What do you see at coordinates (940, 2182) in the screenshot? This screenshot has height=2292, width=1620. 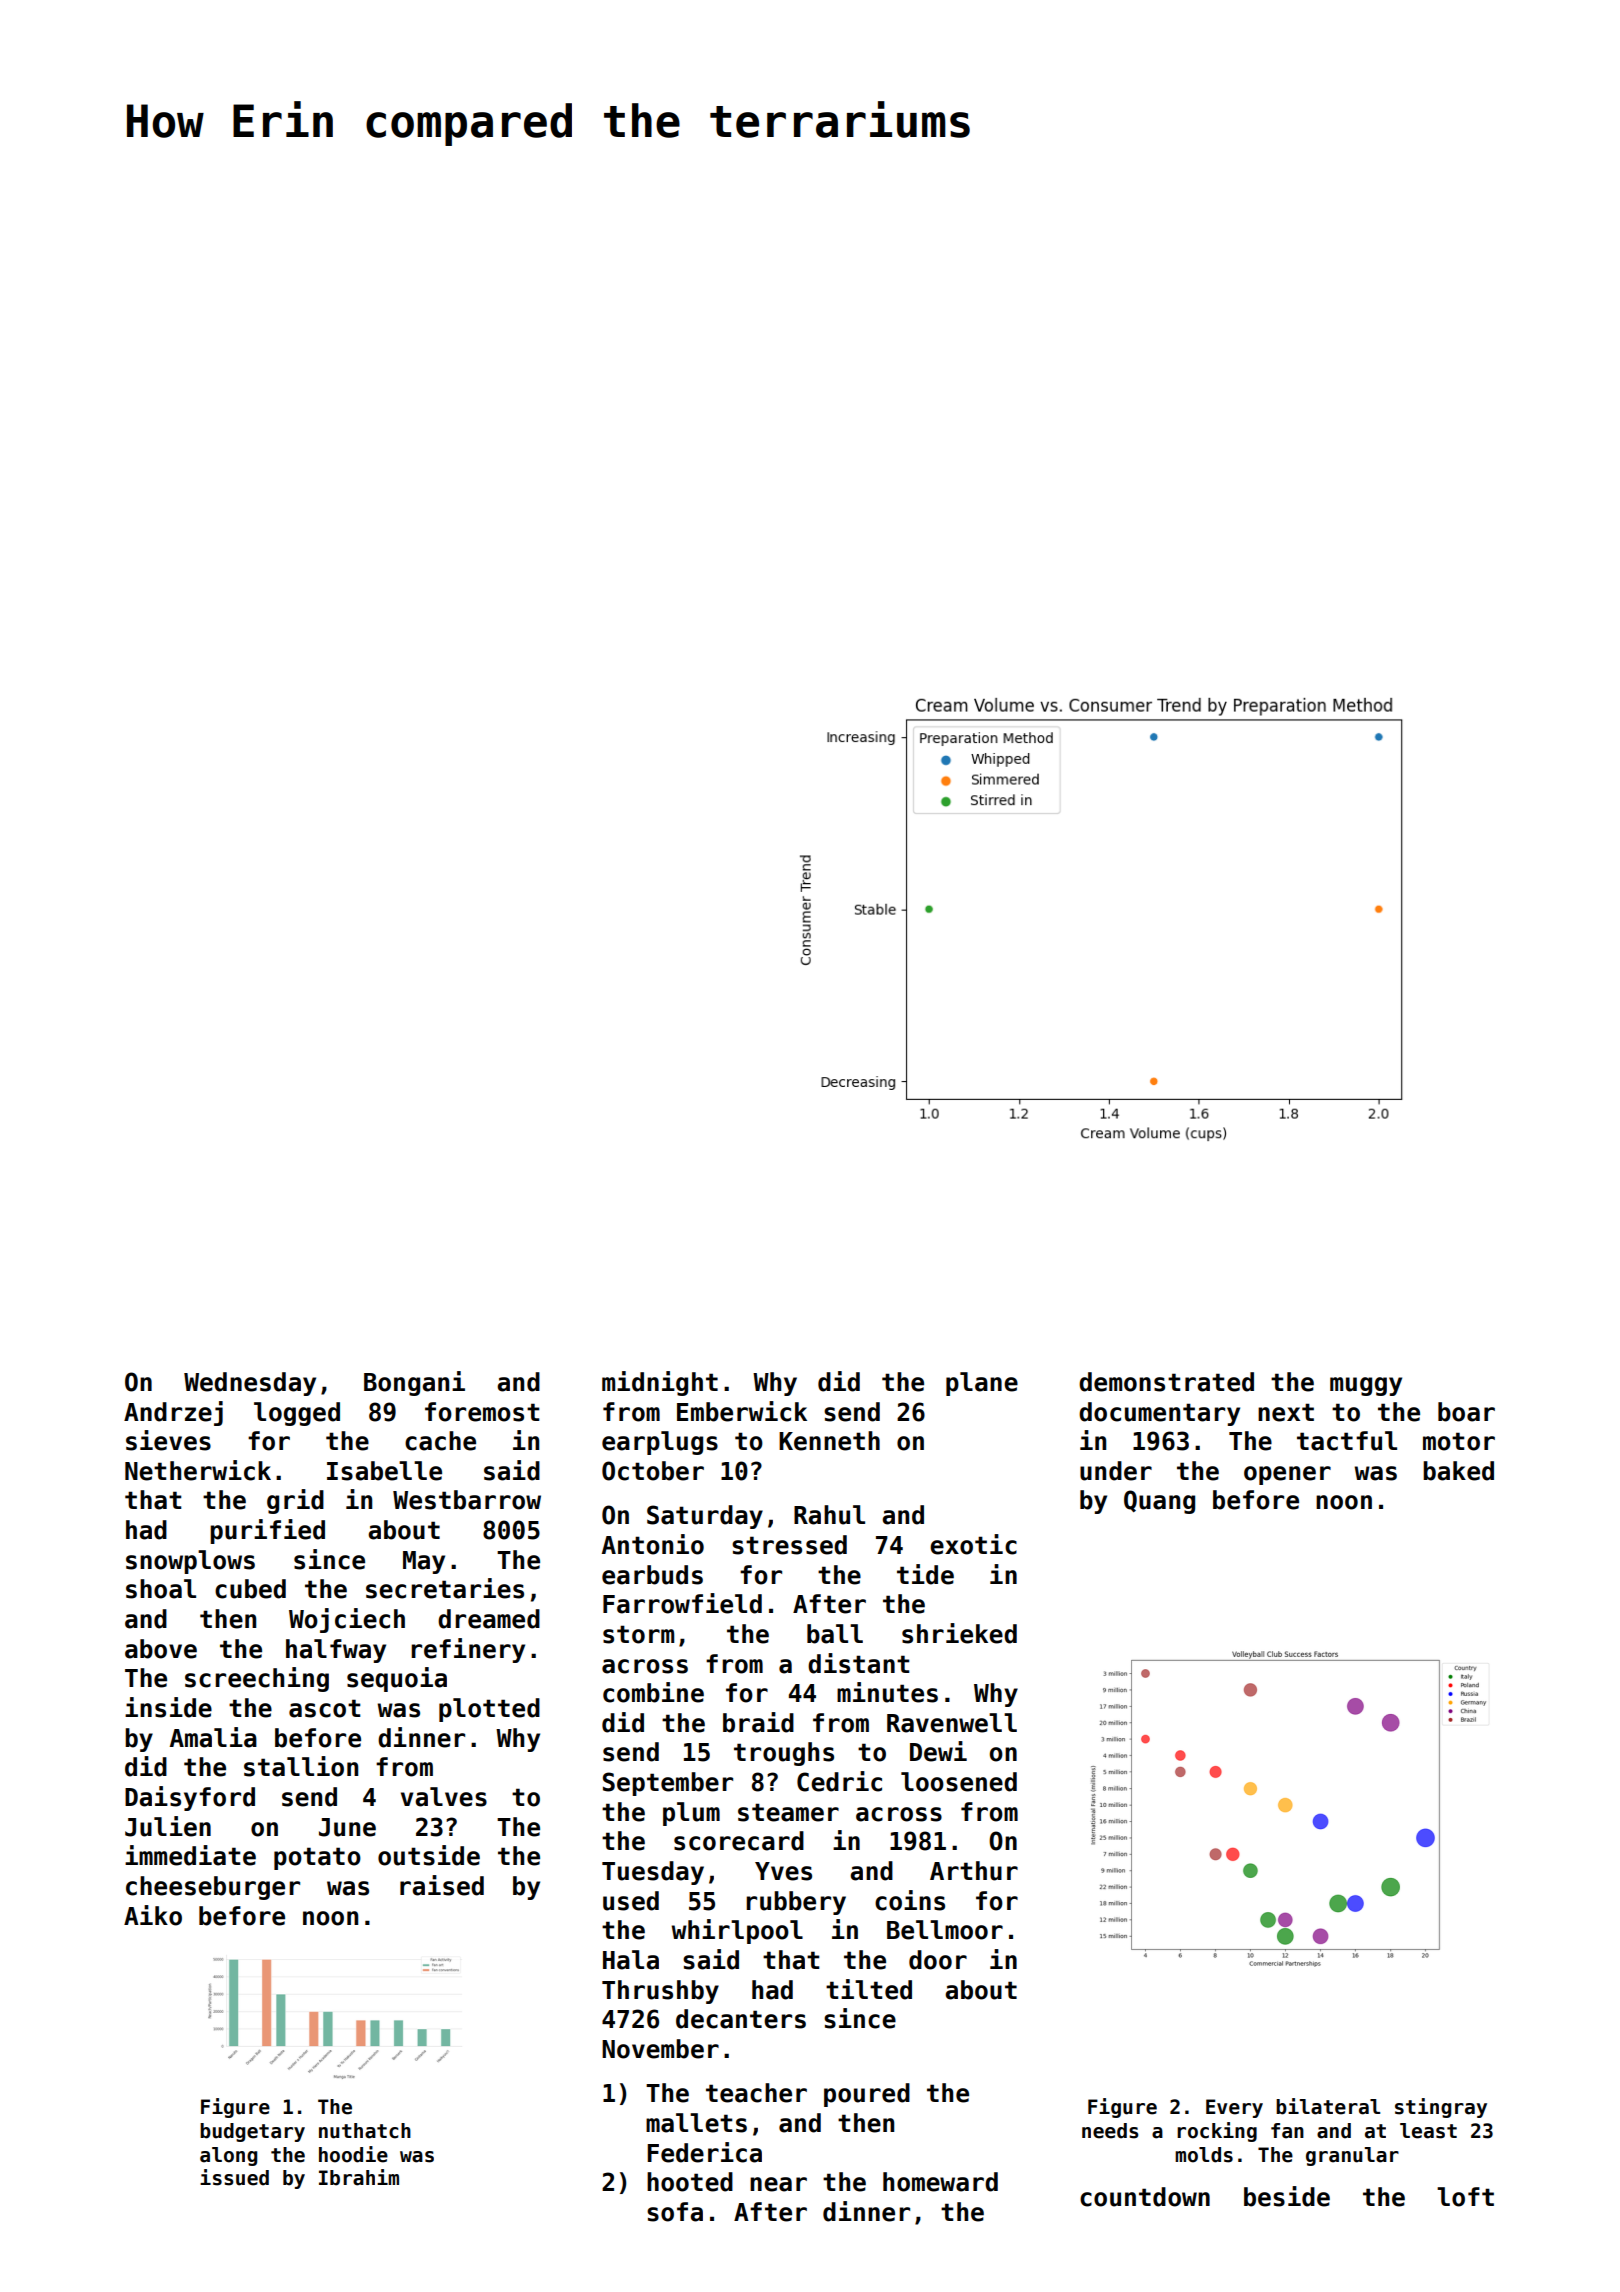 I see `homeward` at bounding box center [940, 2182].
